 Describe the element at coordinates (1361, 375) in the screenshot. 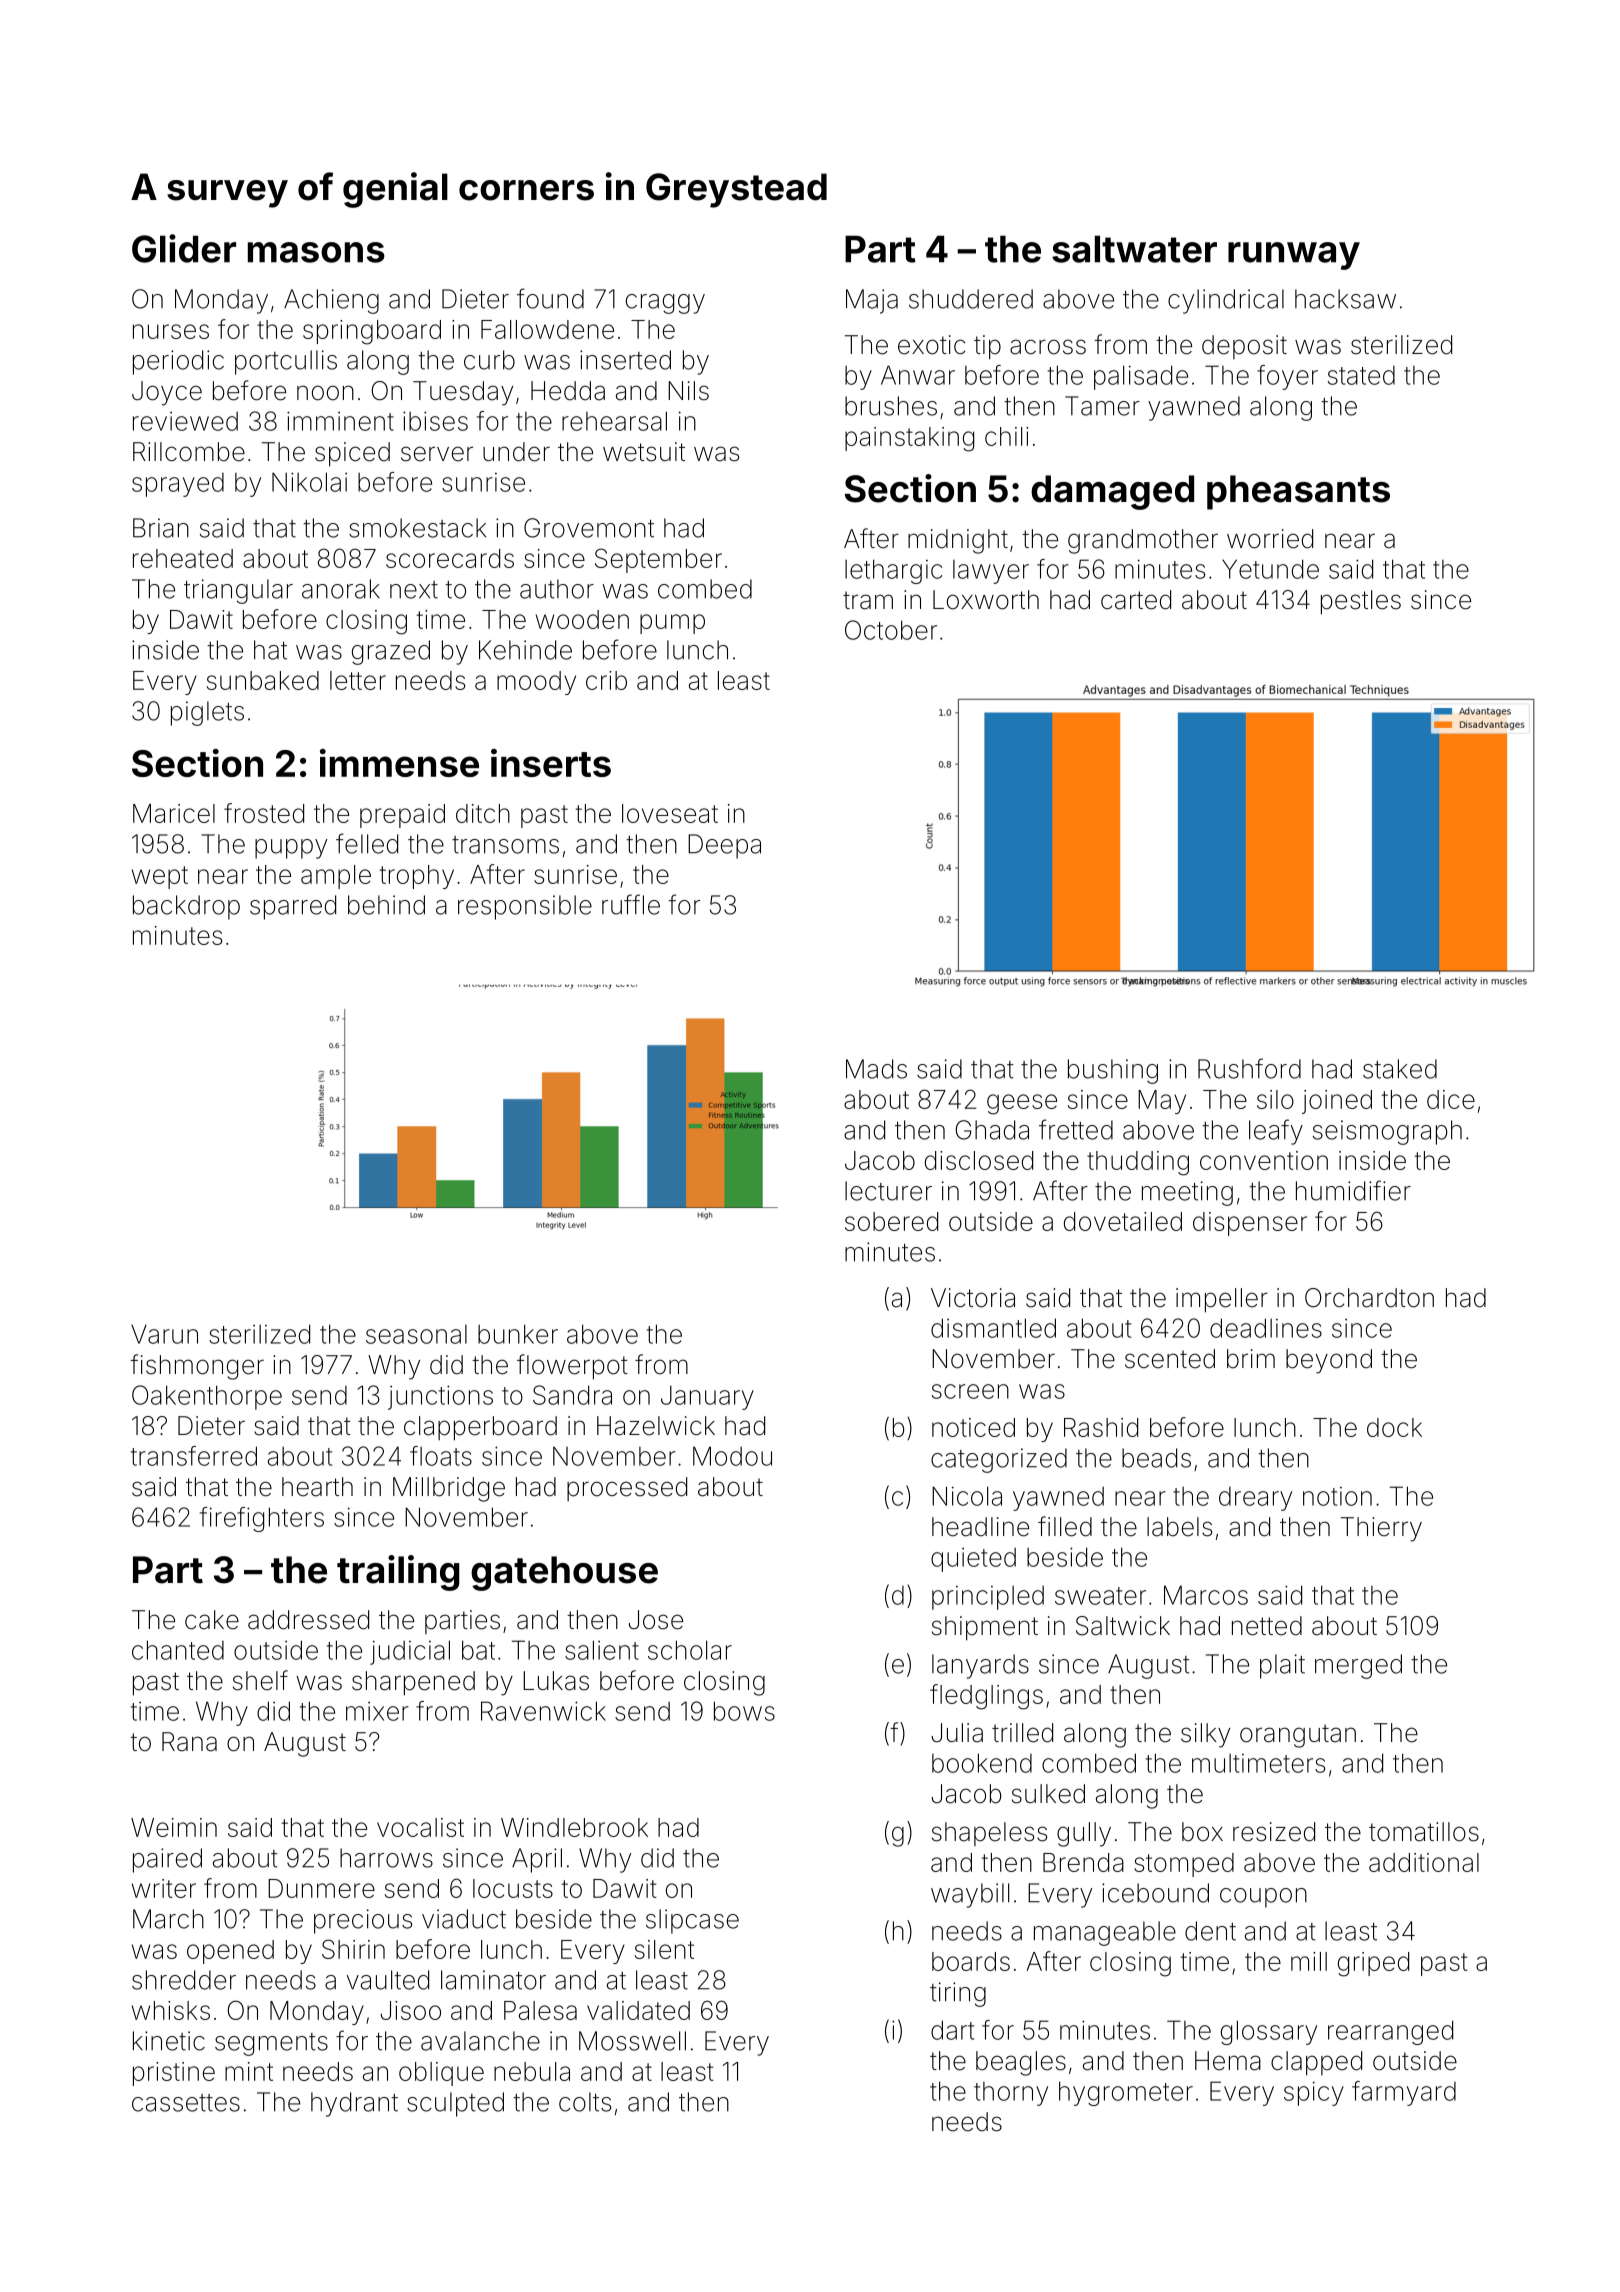

I see `stated` at that location.
